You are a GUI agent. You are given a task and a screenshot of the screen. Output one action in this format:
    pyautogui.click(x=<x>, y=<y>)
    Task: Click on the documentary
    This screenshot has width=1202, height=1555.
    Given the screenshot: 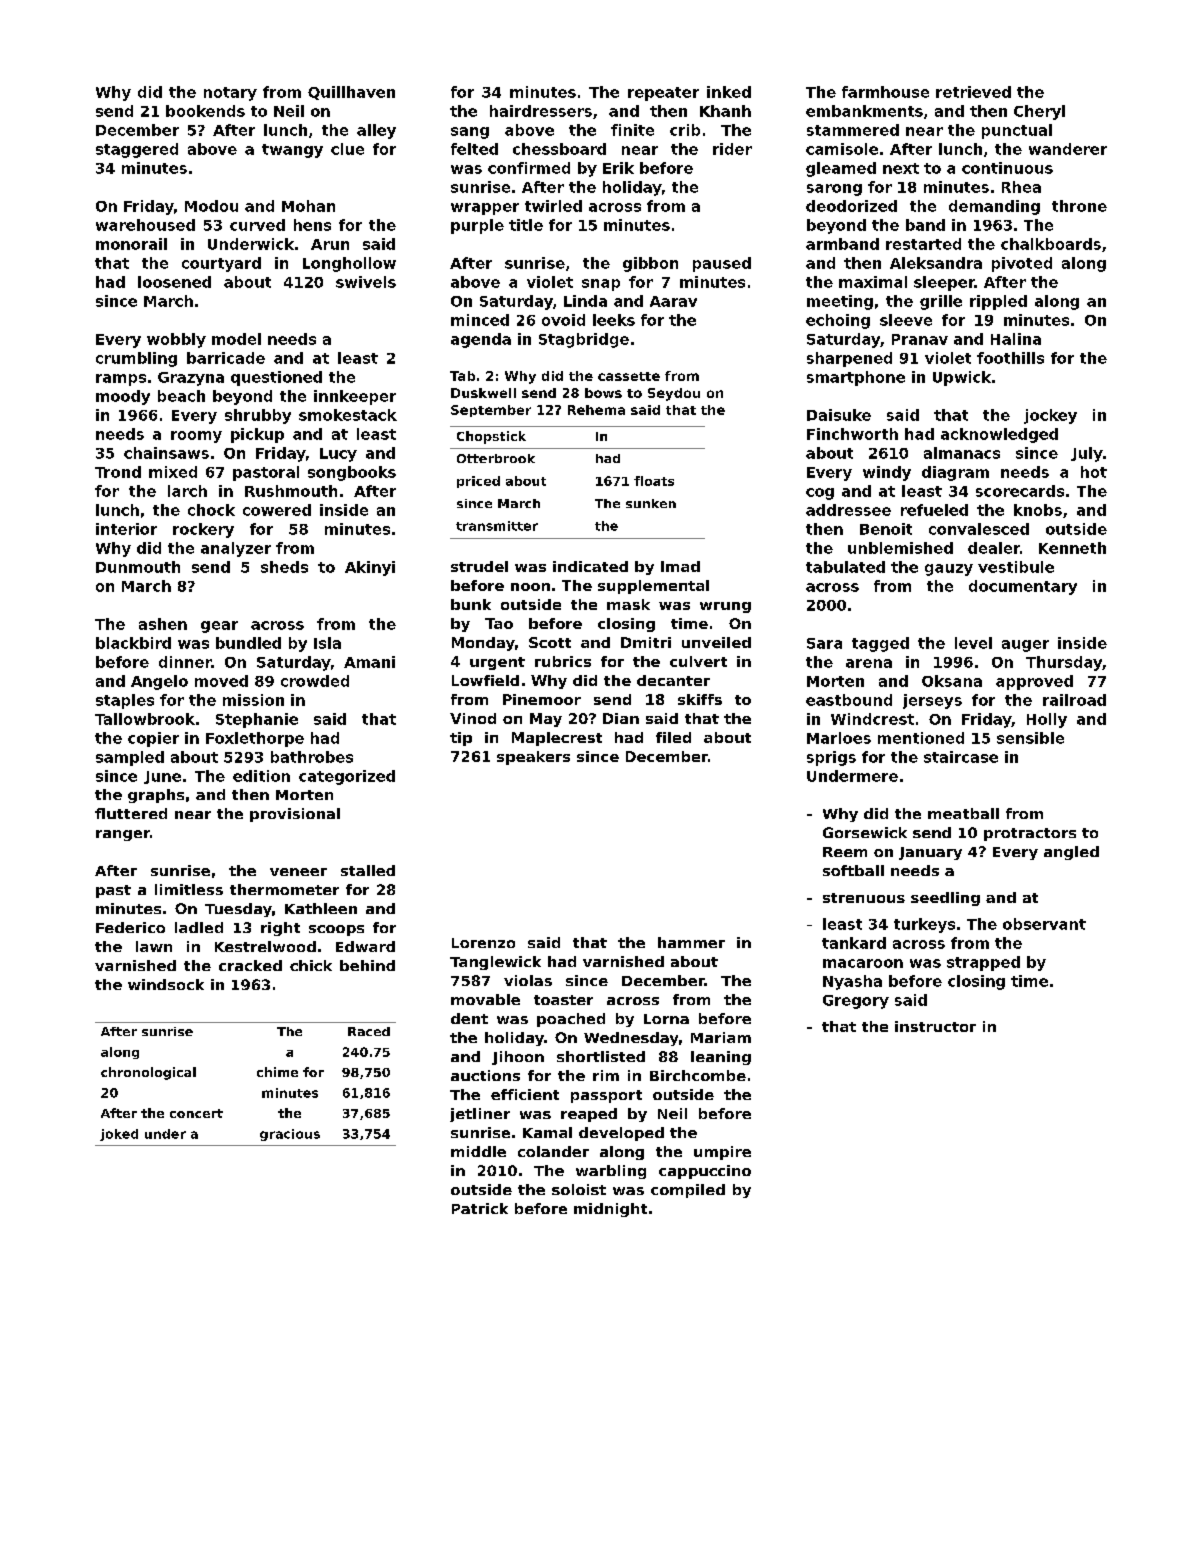 What is the action you would take?
    pyautogui.click(x=1023, y=587)
